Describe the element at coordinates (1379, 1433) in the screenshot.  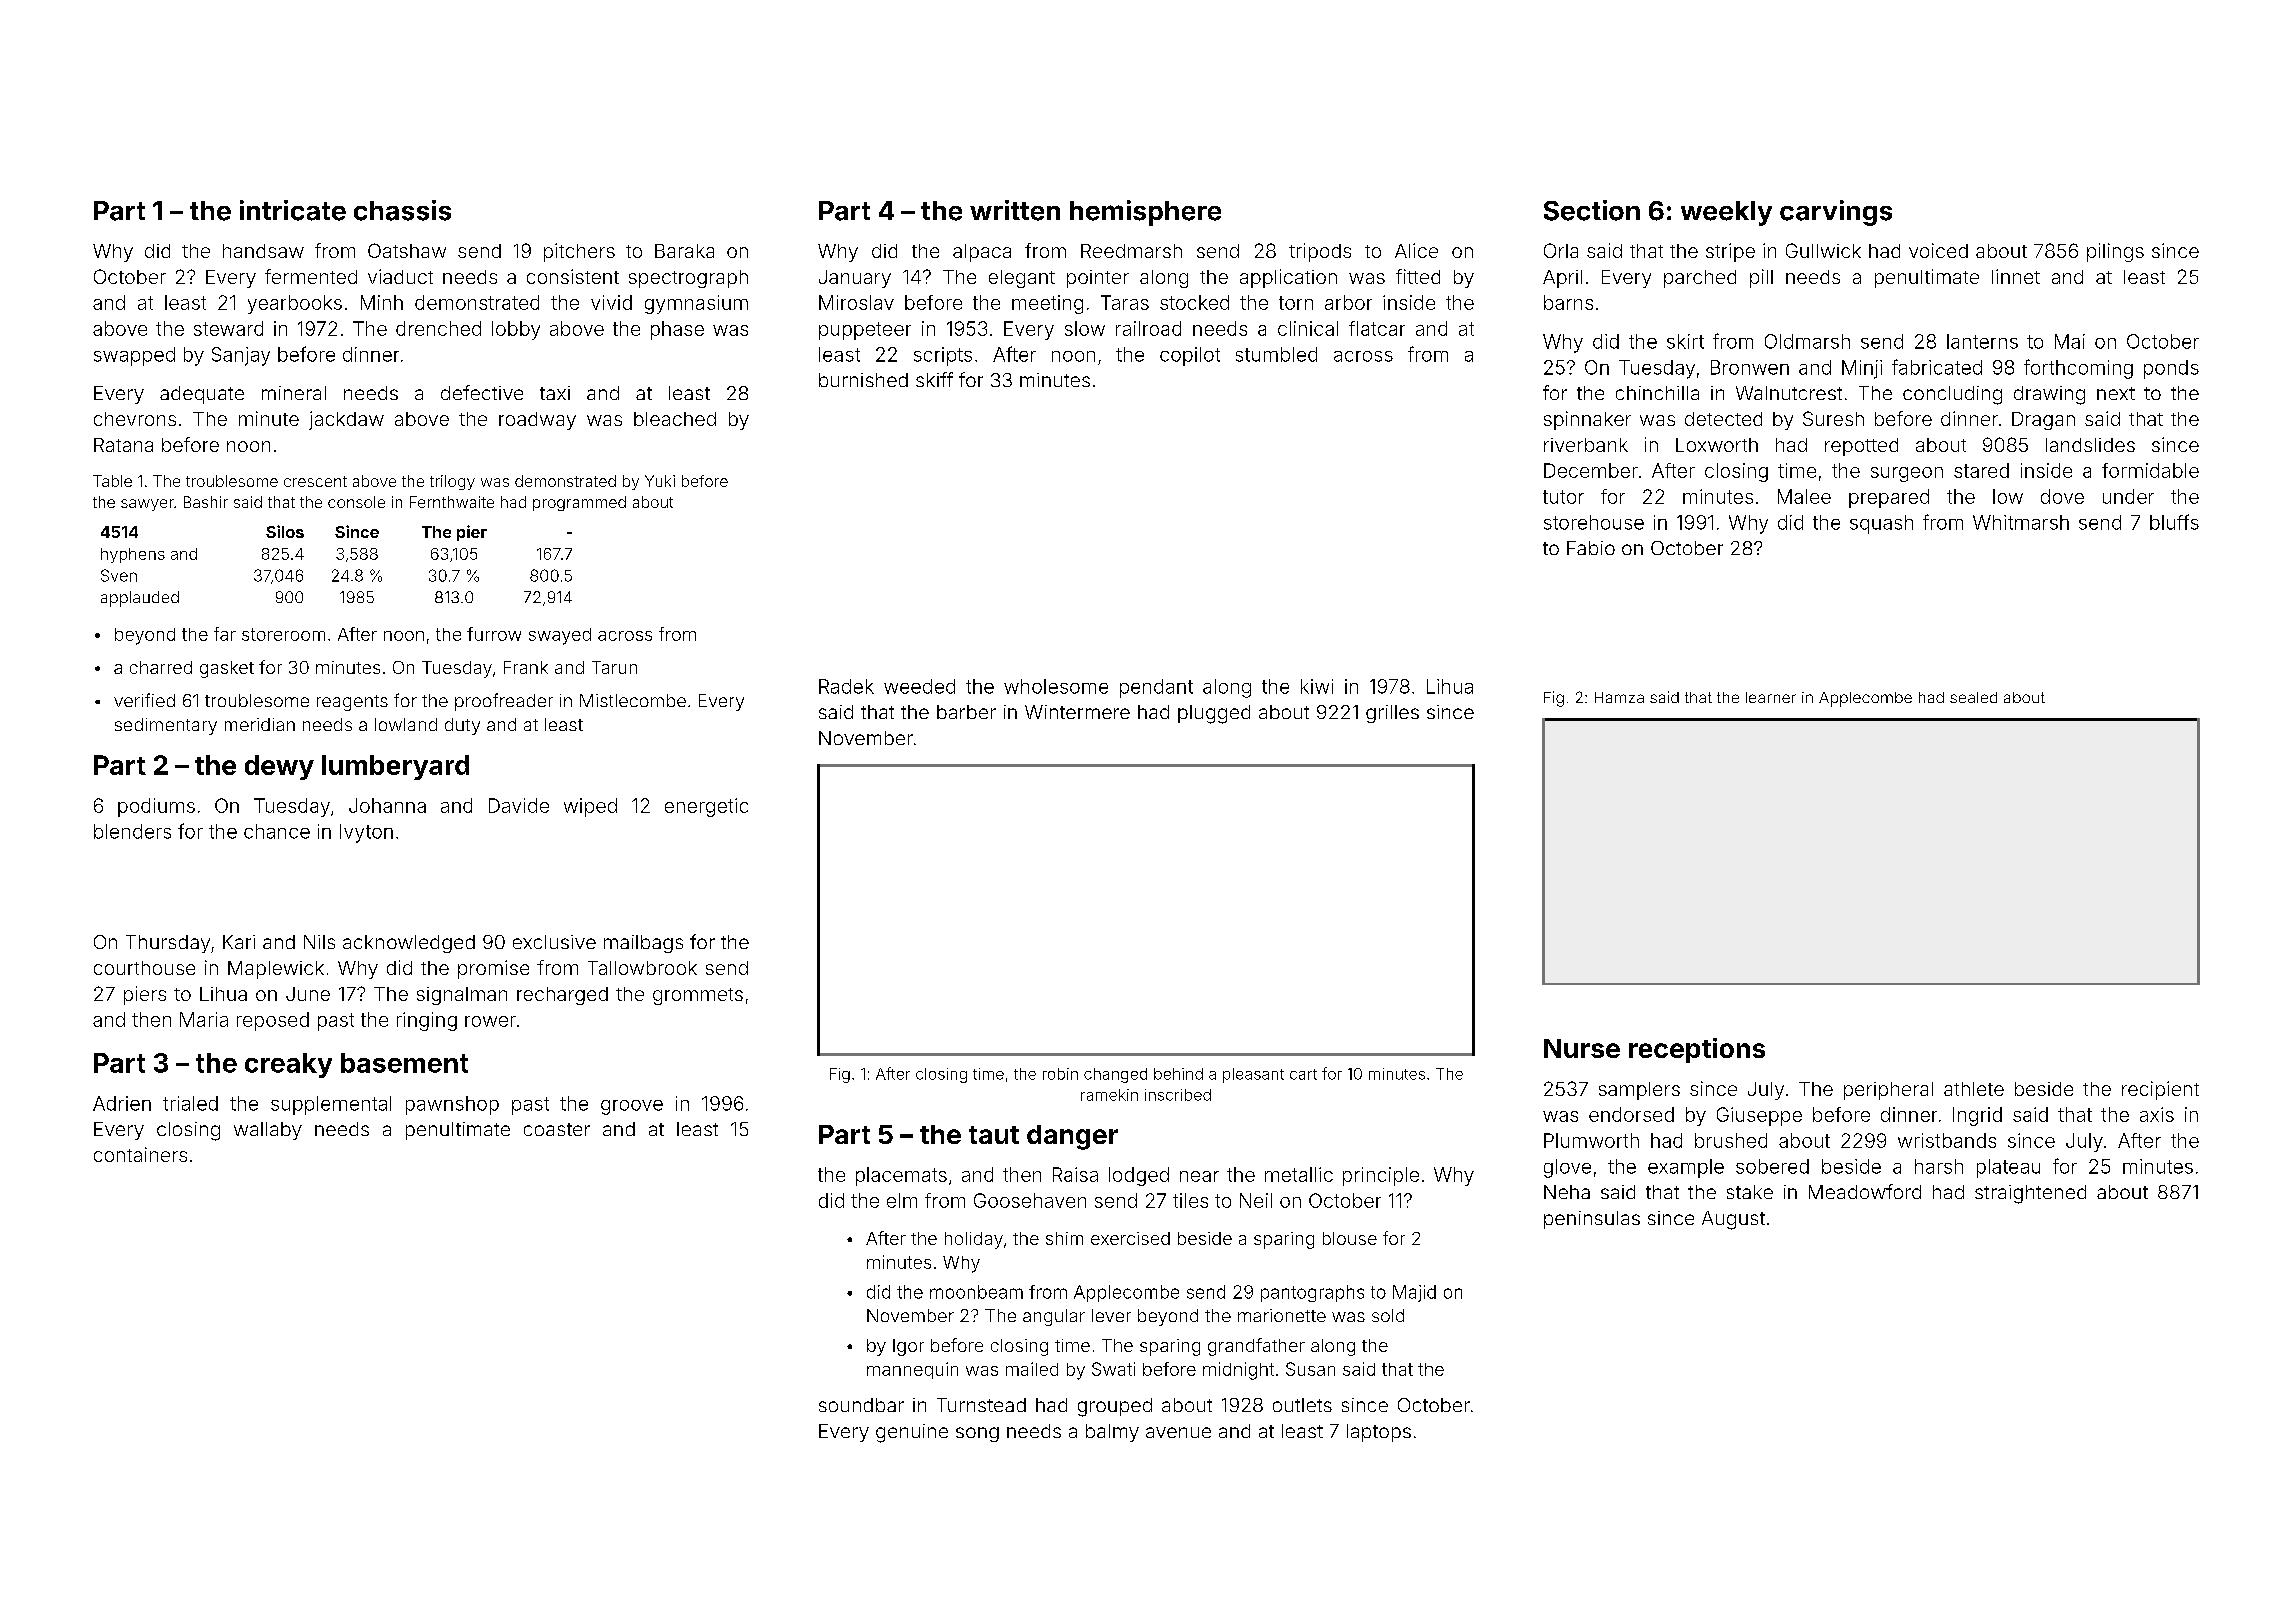
I see `laptops` at that location.
